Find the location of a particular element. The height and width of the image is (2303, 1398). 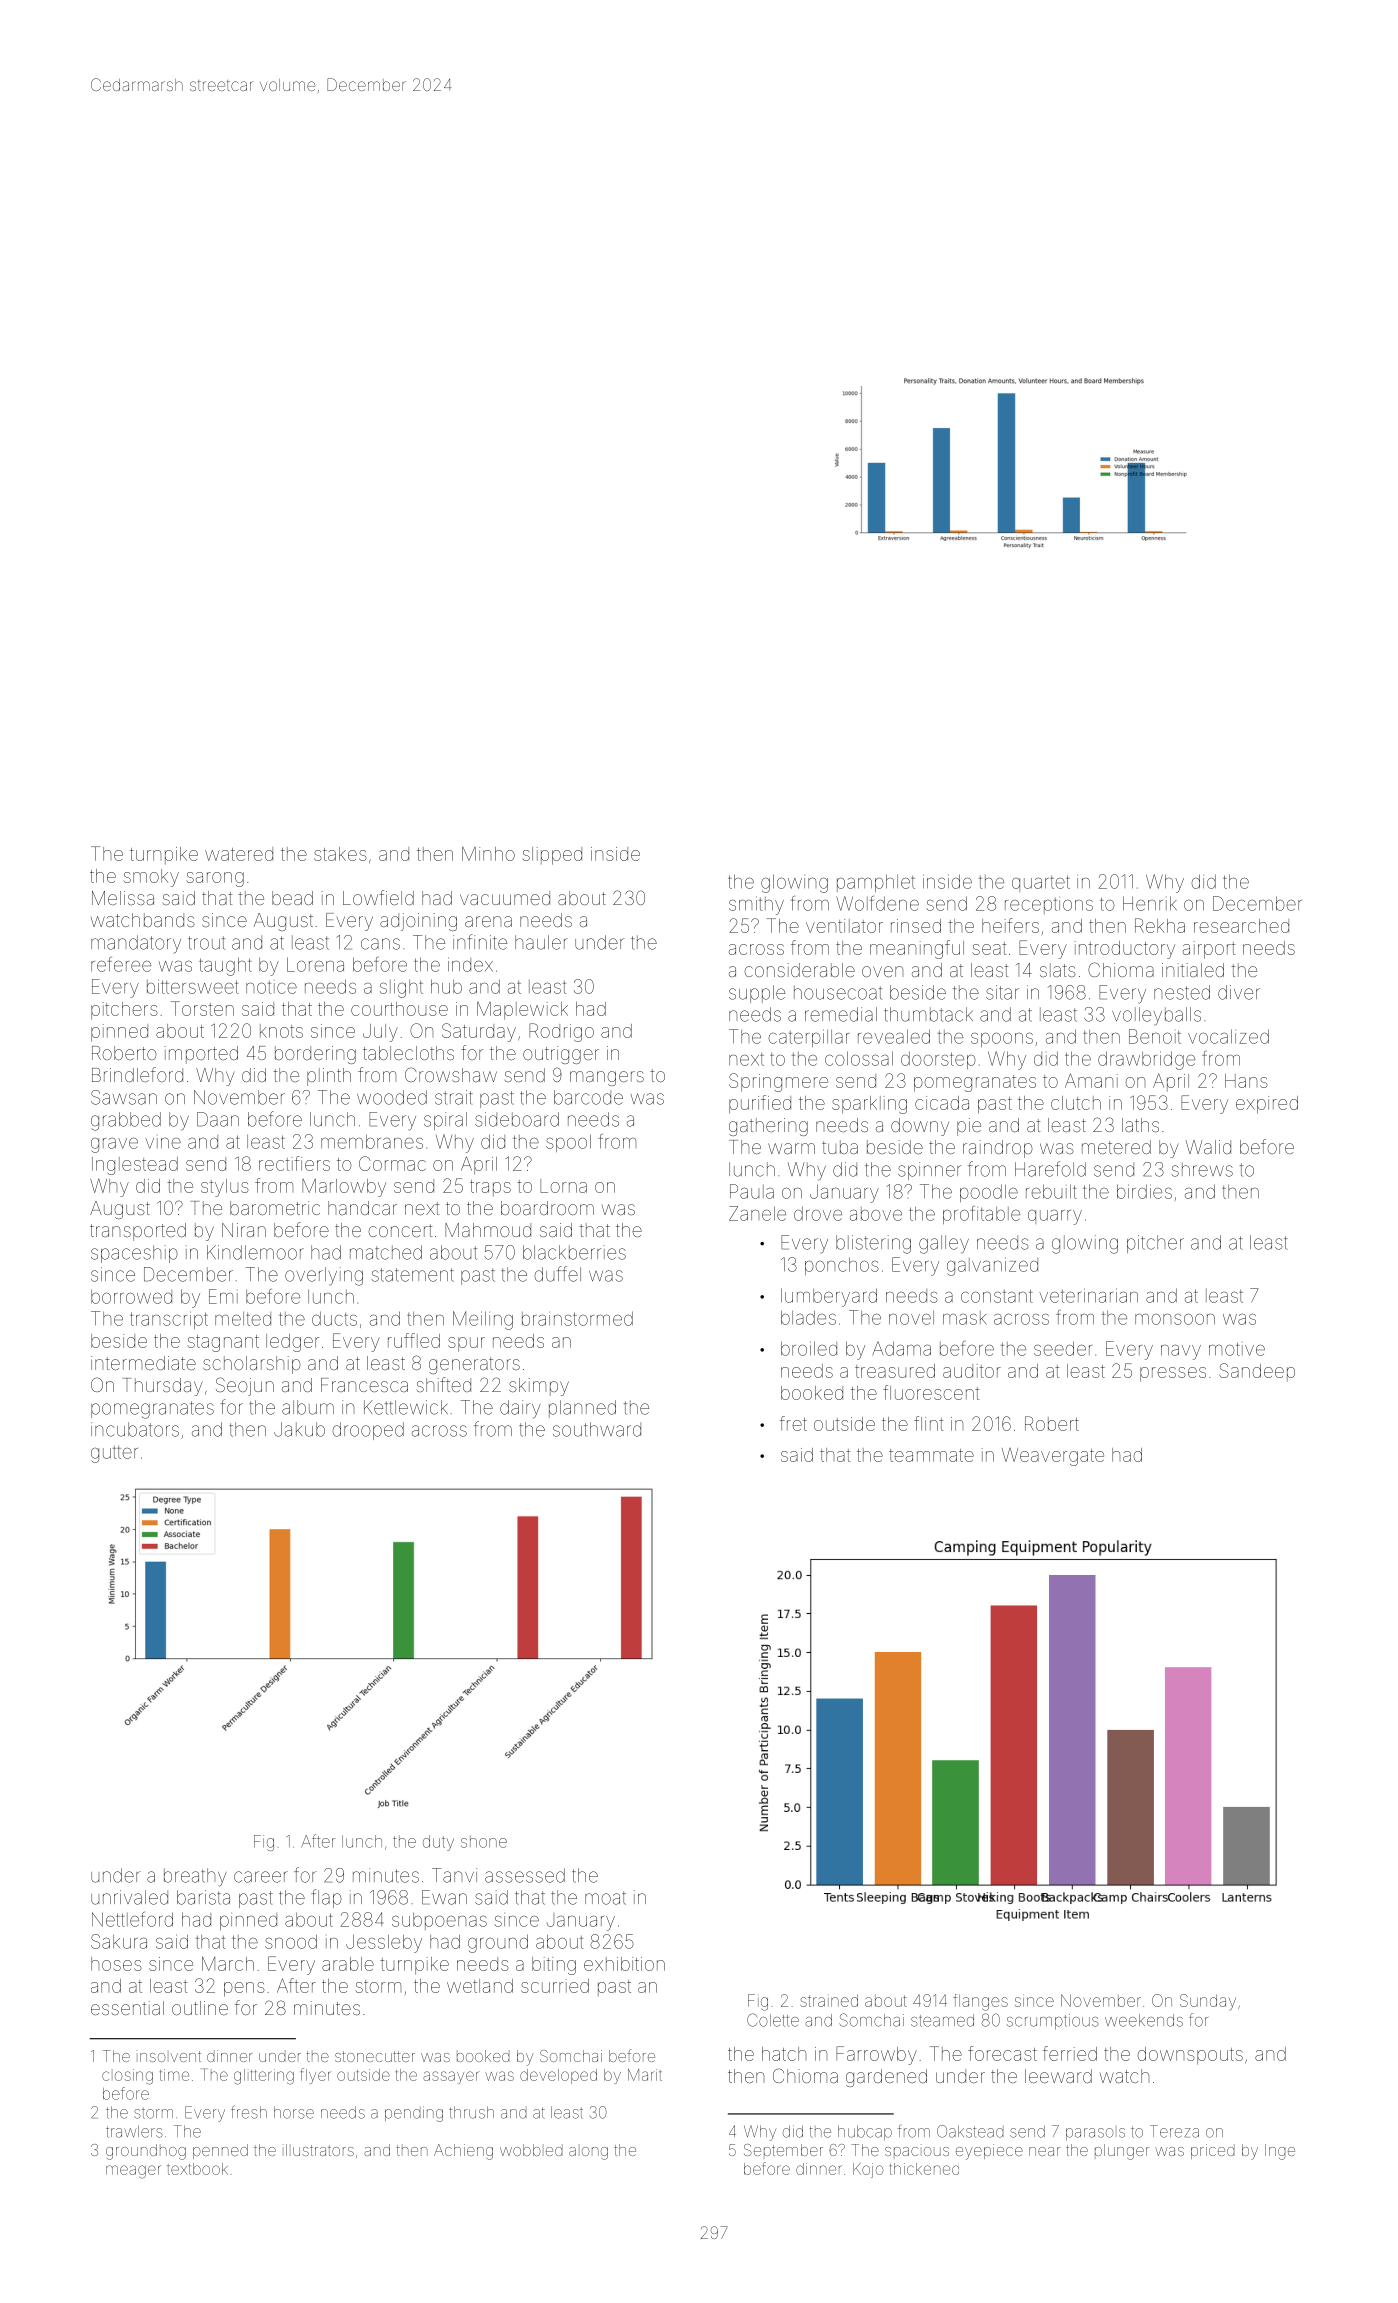

weekends is located at coordinates (1144, 2020).
